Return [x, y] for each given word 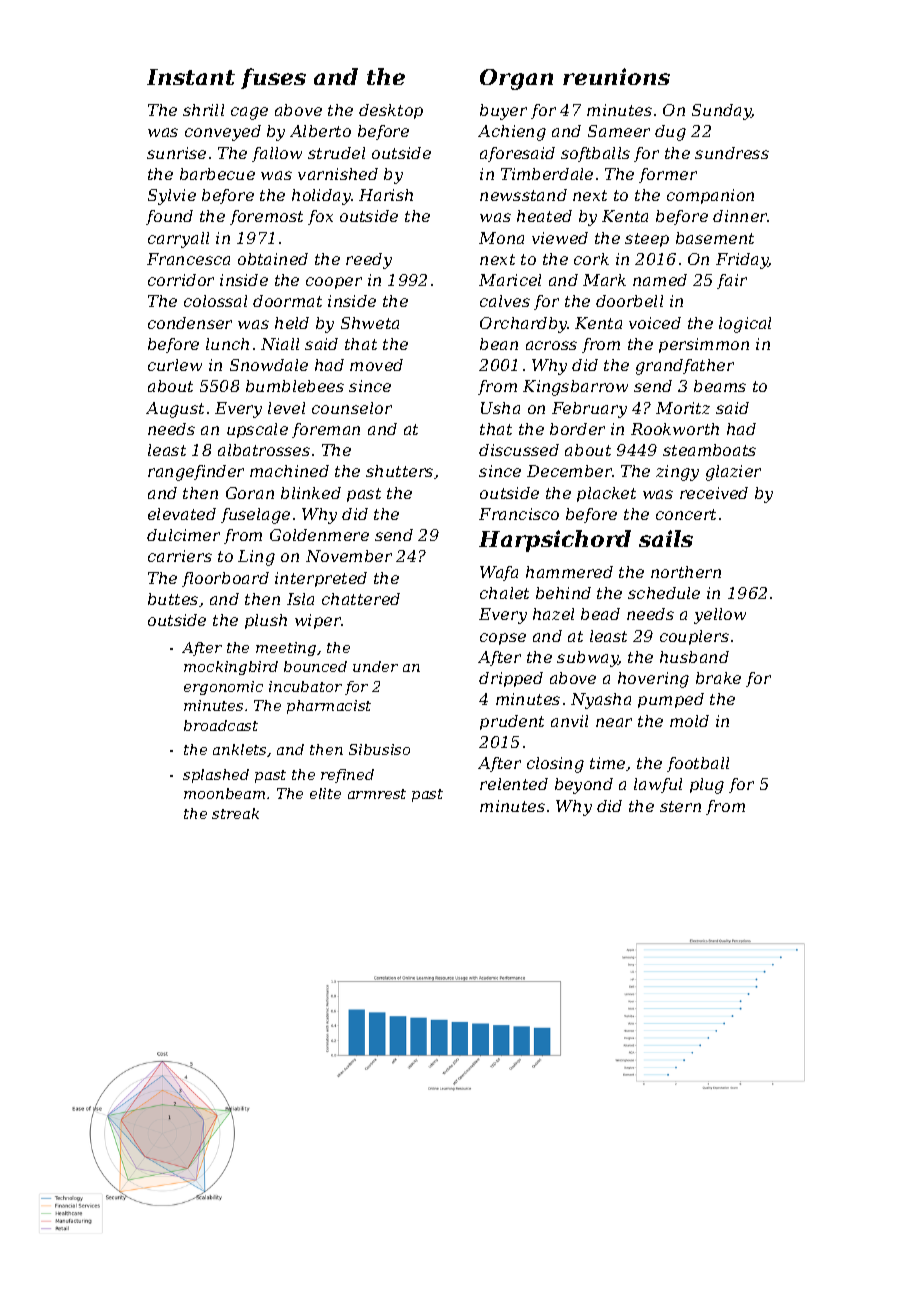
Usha [500, 408]
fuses [273, 78]
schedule [664, 593]
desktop [391, 111]
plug [707, 786]
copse [503, 639]
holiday [321, 197]
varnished [338, 174]
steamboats [709, 450]
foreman [326, 430]
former [668, 175]
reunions [616, 76]
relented [514, 784]
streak [235, 813]
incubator [305, 686]
